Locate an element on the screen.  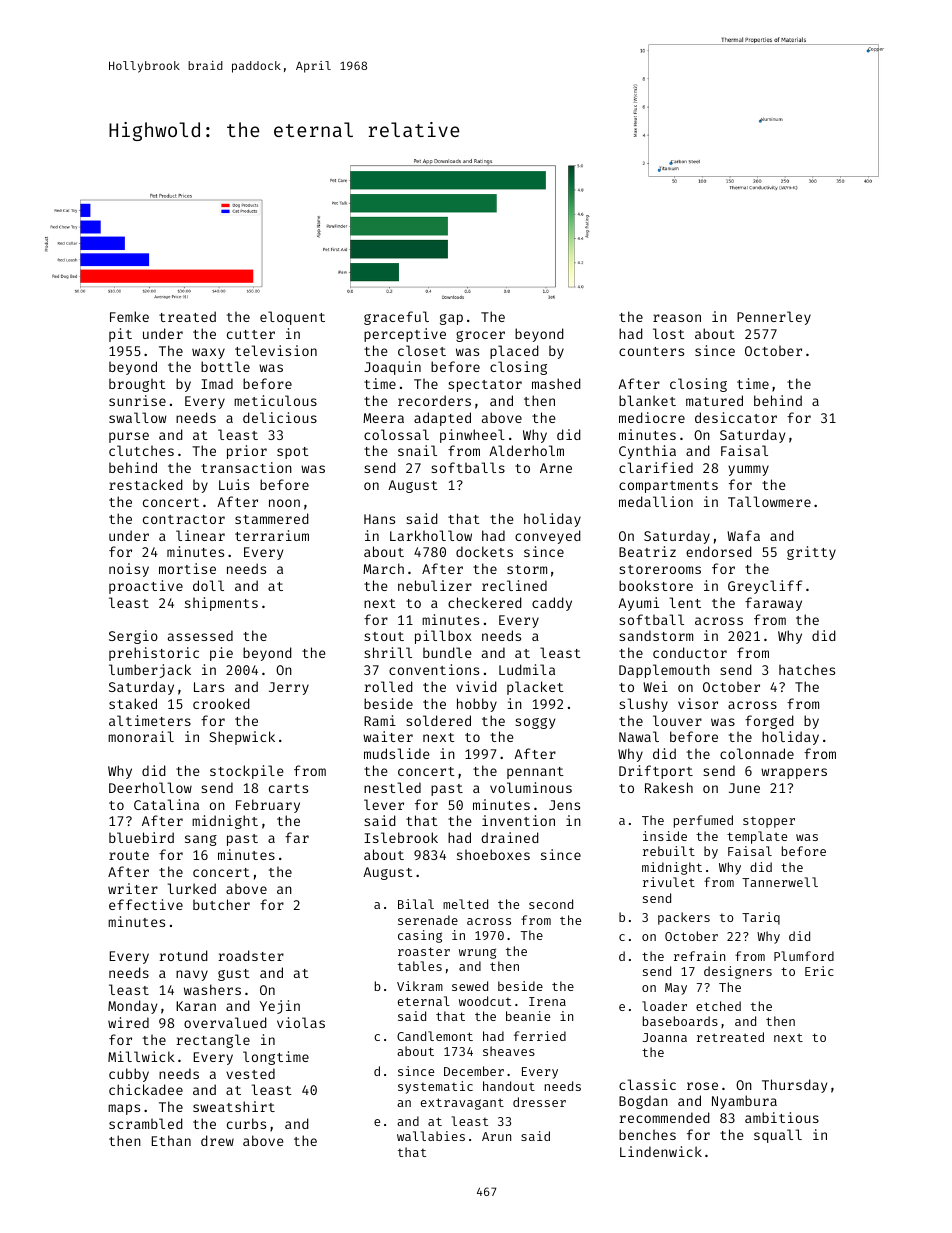
terrarium is located at coordinates (272, 535).
